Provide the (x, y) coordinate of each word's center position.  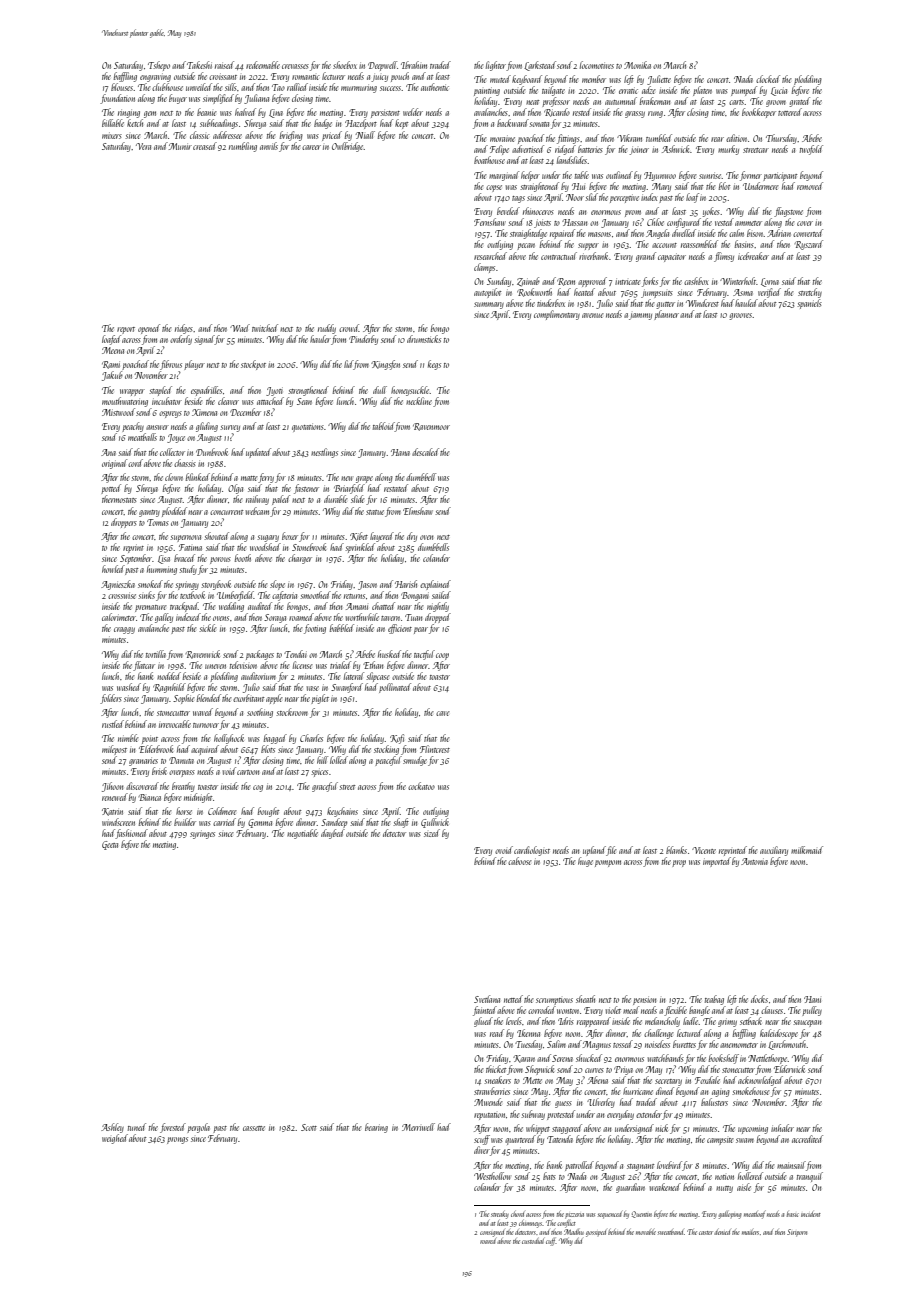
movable (646, 1232)
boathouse (489, 160)
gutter (665, 305)
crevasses (295, 66)
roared (488, 1241)
